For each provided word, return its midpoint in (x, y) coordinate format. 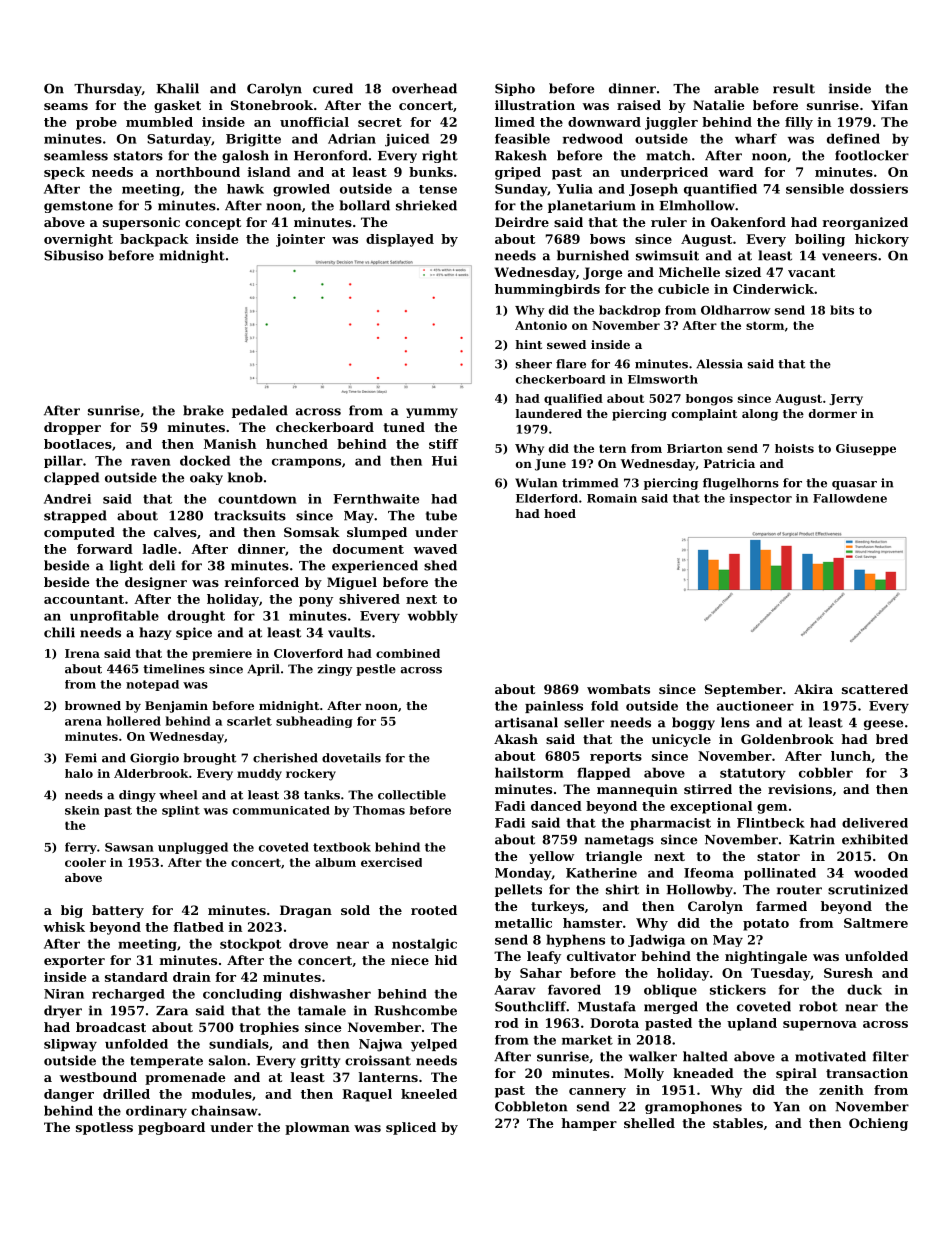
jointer (300, 240)
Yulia (574, 189)
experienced (375, 566)
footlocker (872, 155)
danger (69, 1095)
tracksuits (250, 515)
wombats (618, 689)
